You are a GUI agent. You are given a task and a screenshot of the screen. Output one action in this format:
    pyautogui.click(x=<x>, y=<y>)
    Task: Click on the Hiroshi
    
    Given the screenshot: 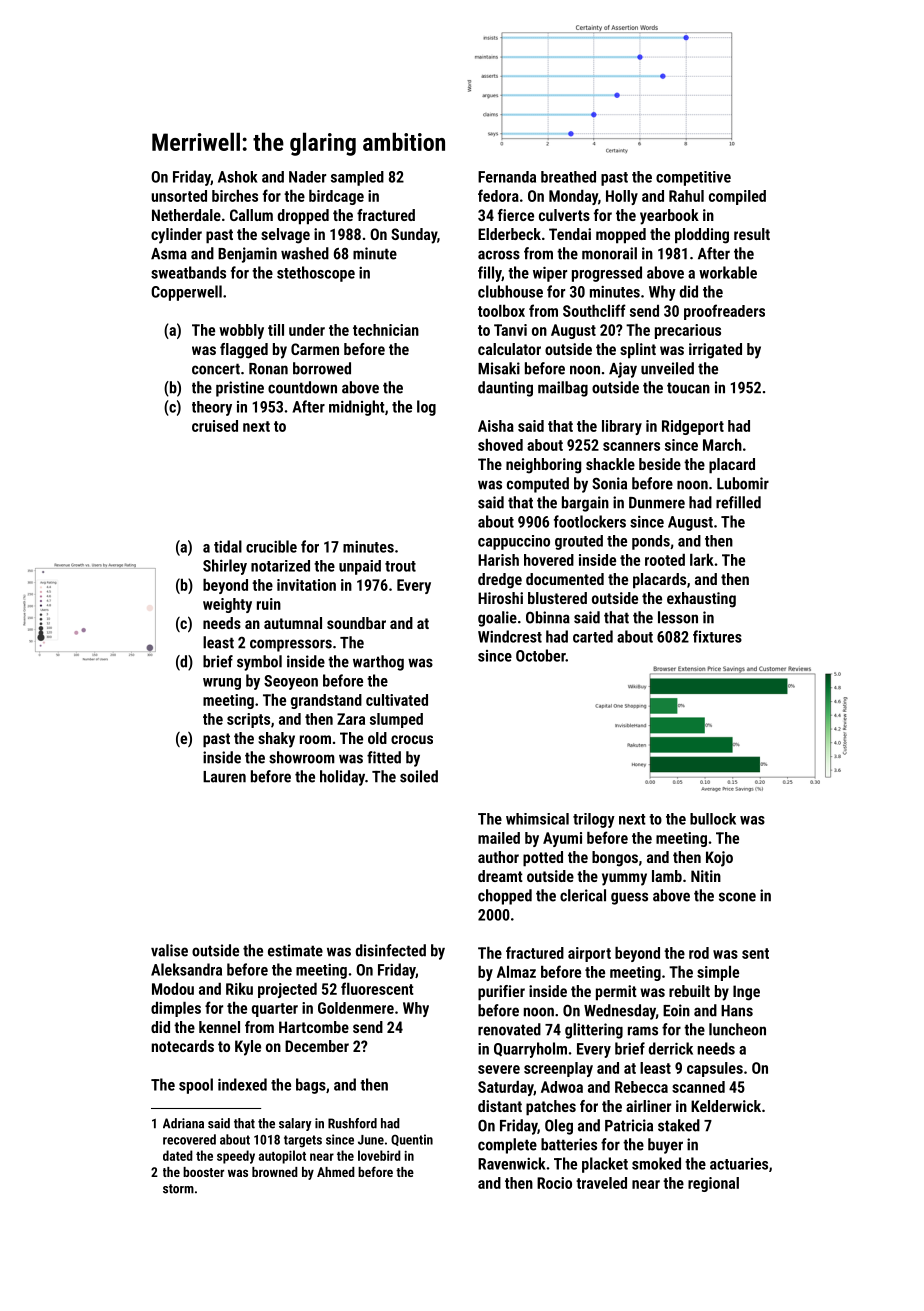 What is the action you would take?
    pyautogui.click(x=500, y=598)
